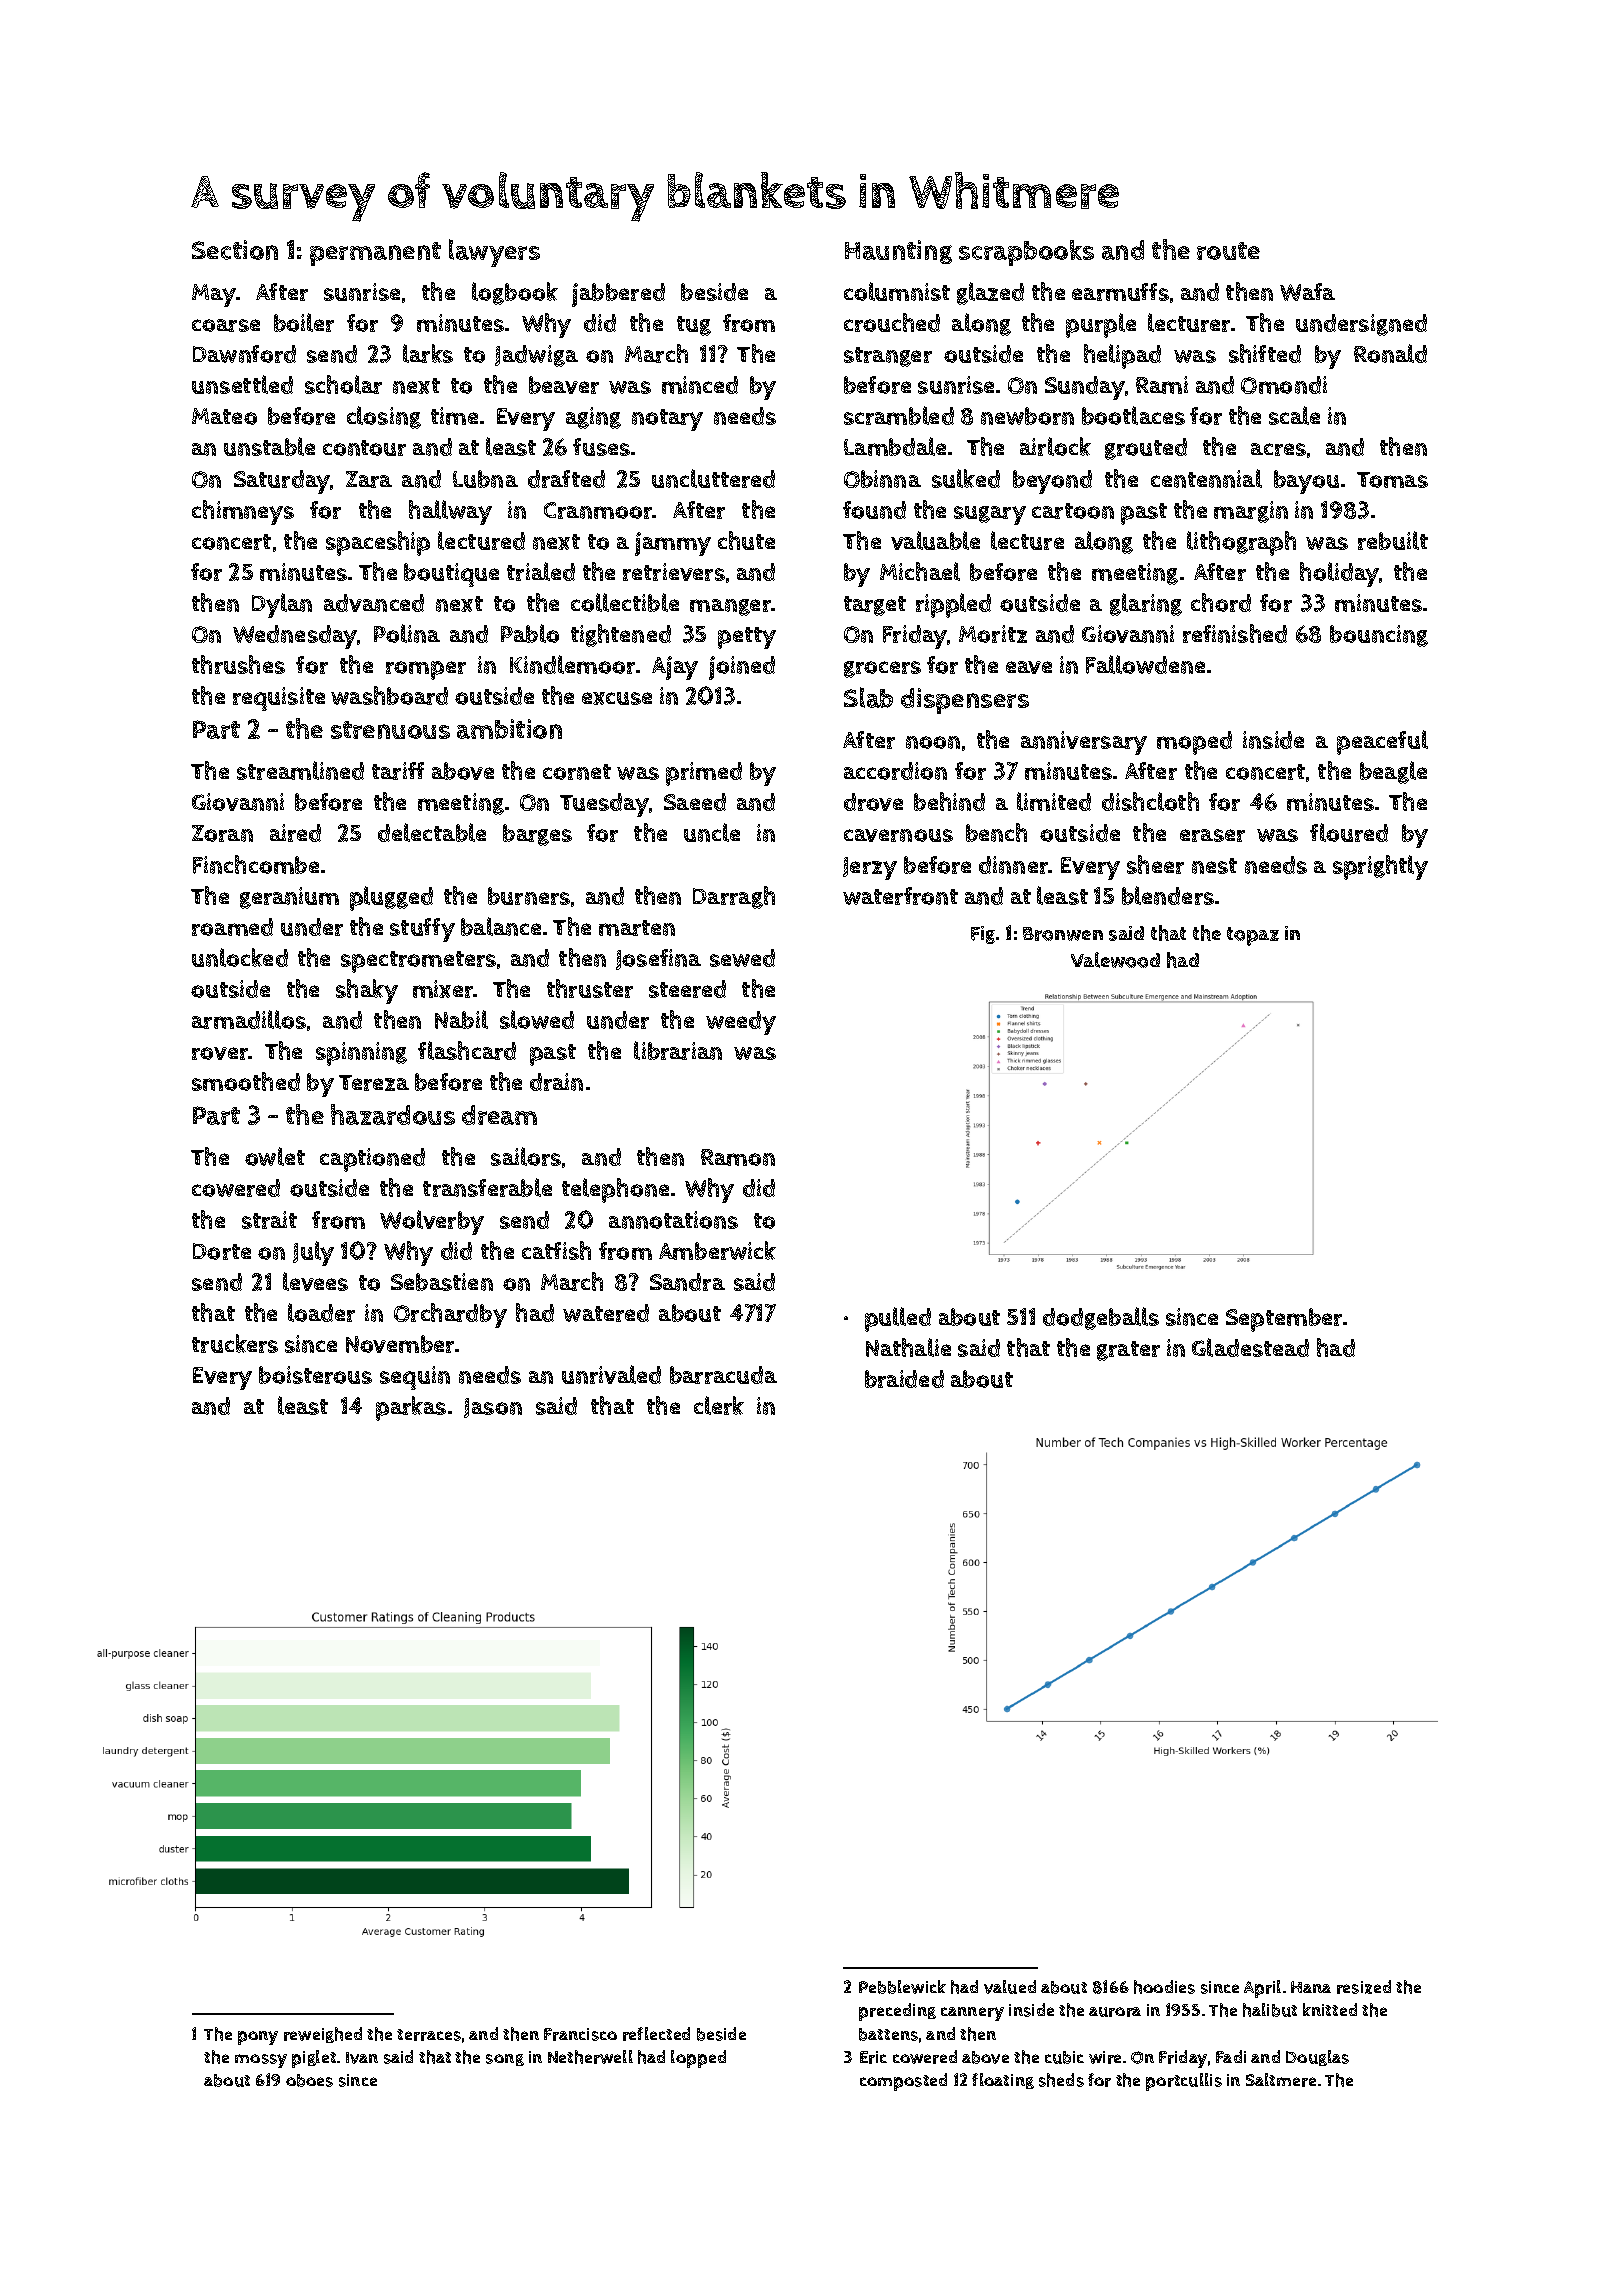 Image resolution: width=1620 pixels, height=2292 pixels. Describe the element at coordinates (1311, 1987) in the screenshot. I see `Hana` at that location.
